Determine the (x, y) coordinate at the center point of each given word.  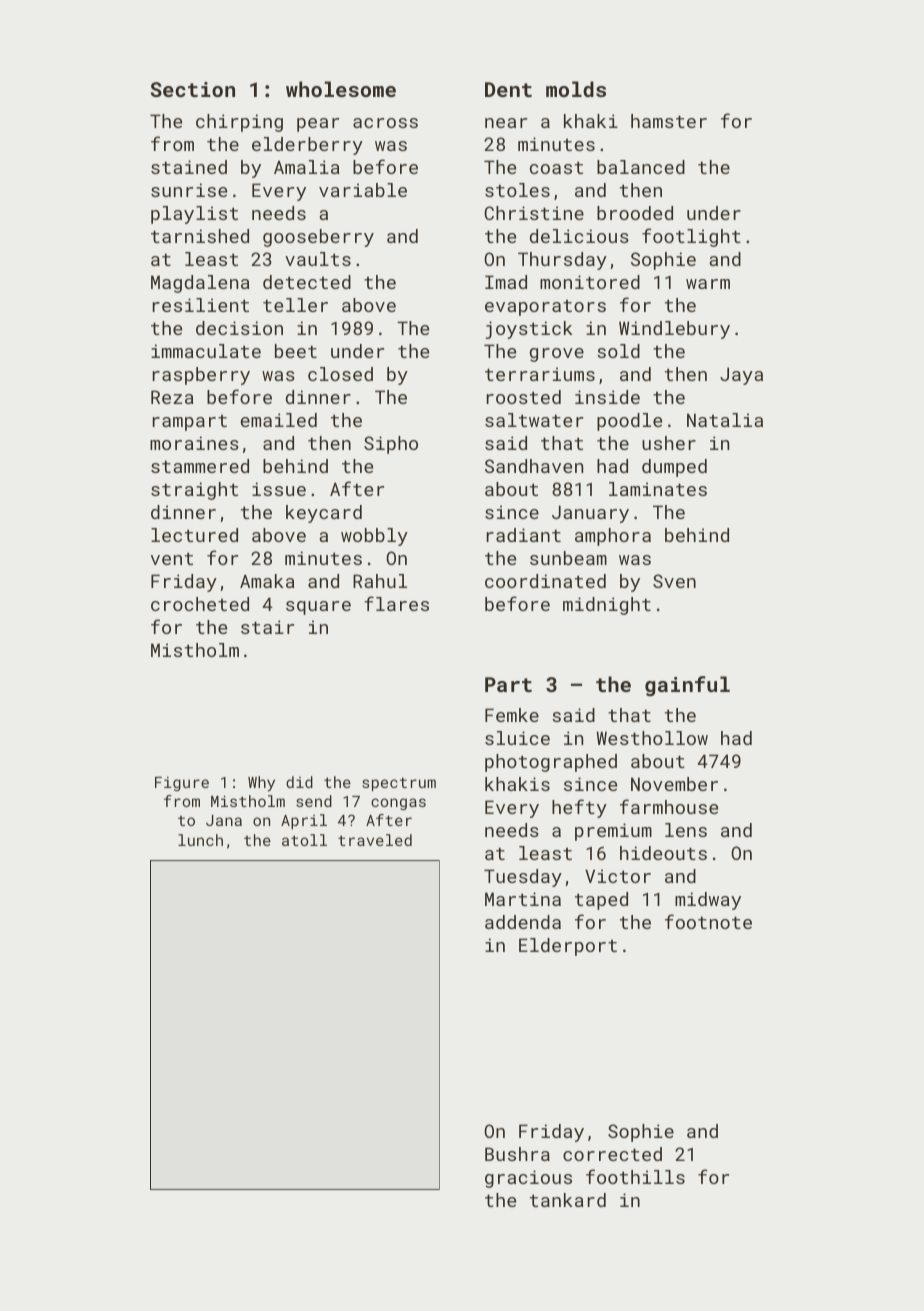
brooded (635, 213)
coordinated (545, 581)
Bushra (517, 1154)
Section (193, 89)
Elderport (568, 947)
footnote (708, 921)
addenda (523, 922)
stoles (517, 190)
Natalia (725, 420)
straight (194, 491)
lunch (200, 840)
